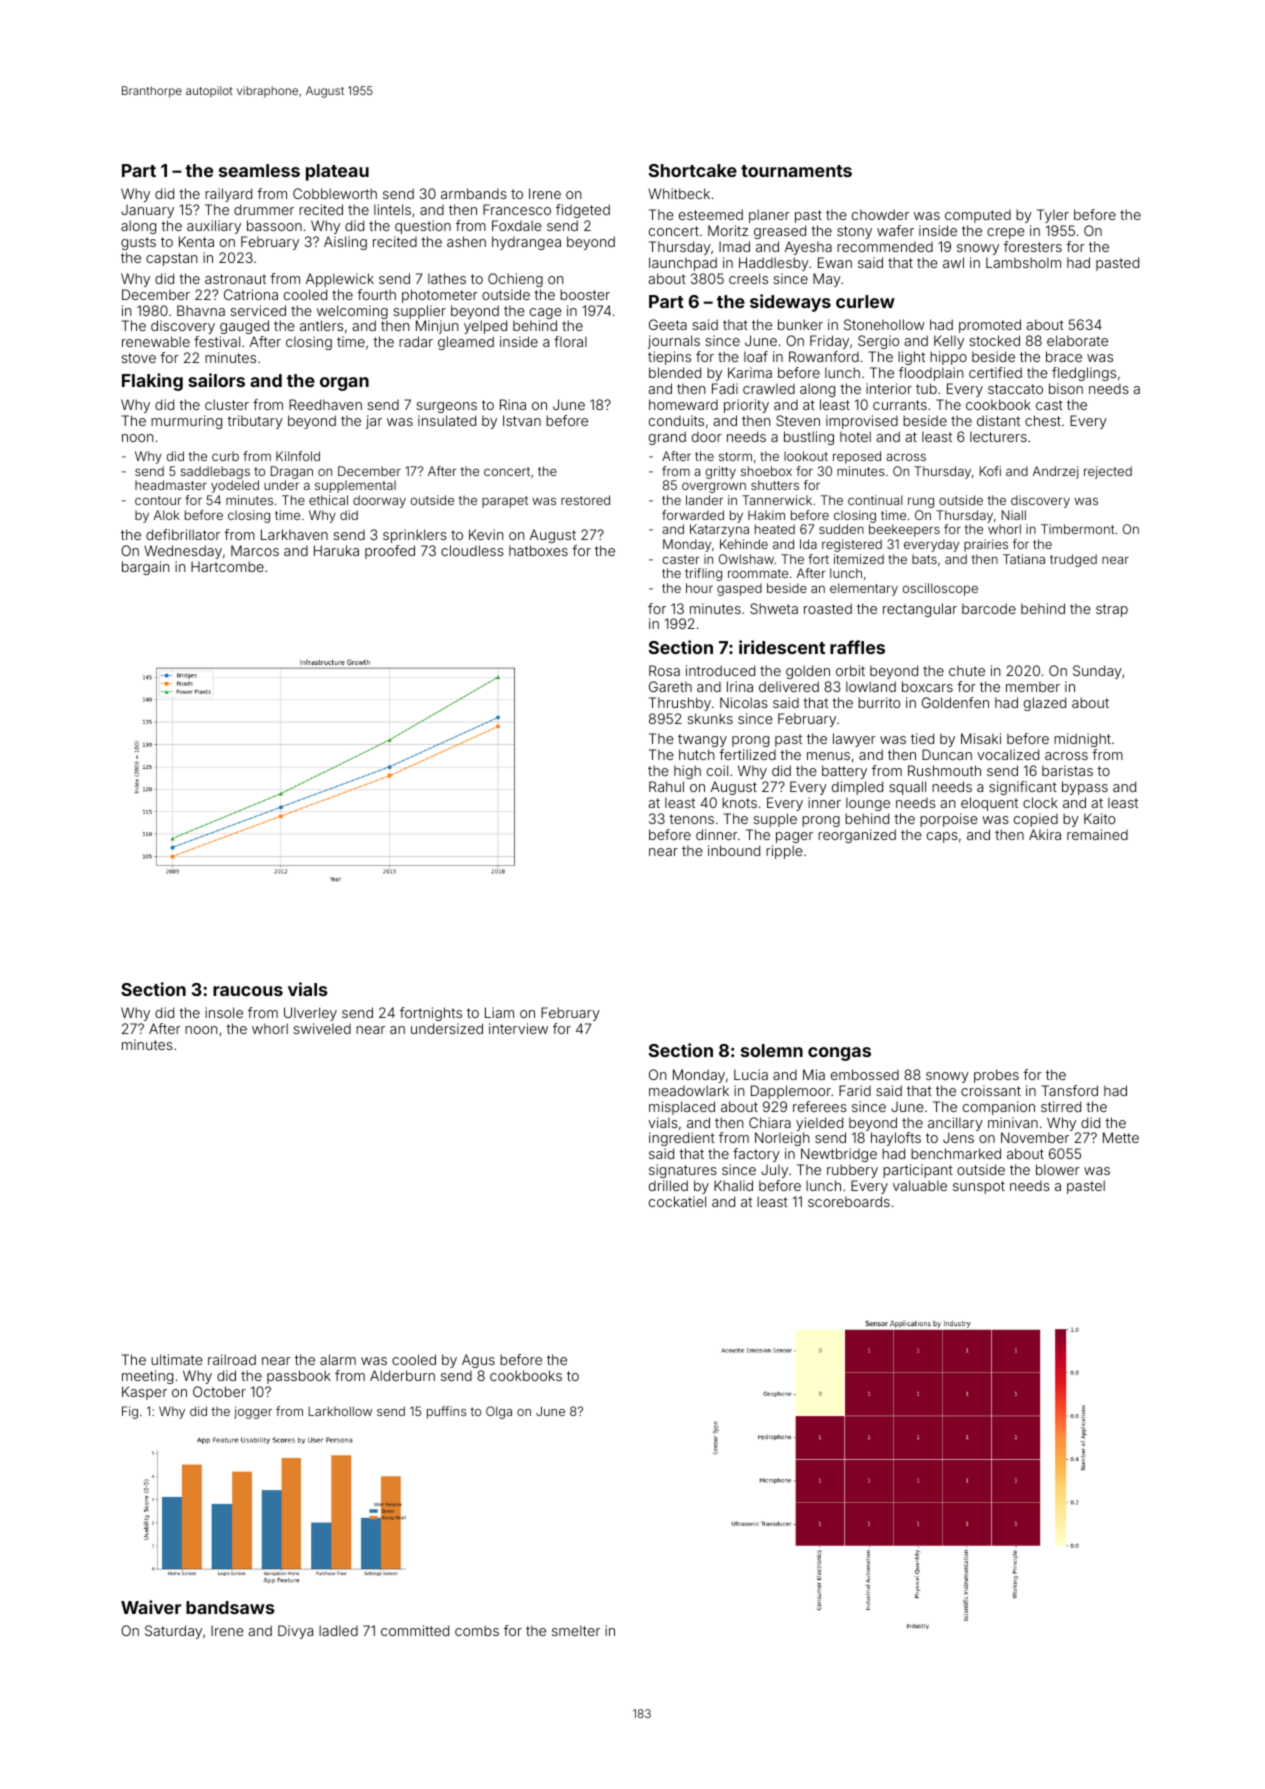 Image resolution: width=1265 pixels, height=1789 pixels. I want to click on raucous, so click(248, 991).
